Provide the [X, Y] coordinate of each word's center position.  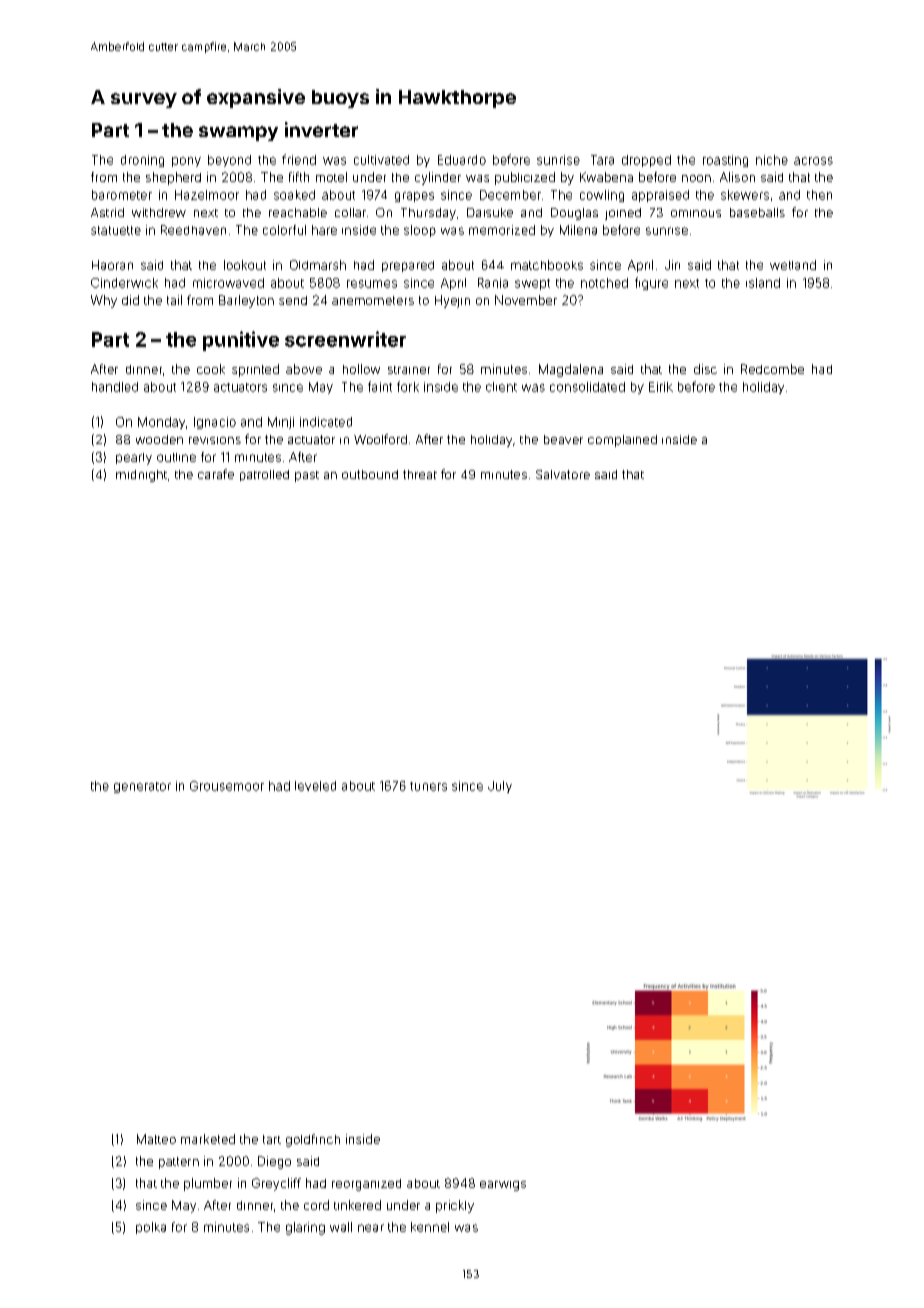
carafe [216, 474]
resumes [372, 284]
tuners [428, 786]
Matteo [156, 1139]
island [763, 283]
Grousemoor [227, 786]
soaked [294, 195]
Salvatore [563, 474]
